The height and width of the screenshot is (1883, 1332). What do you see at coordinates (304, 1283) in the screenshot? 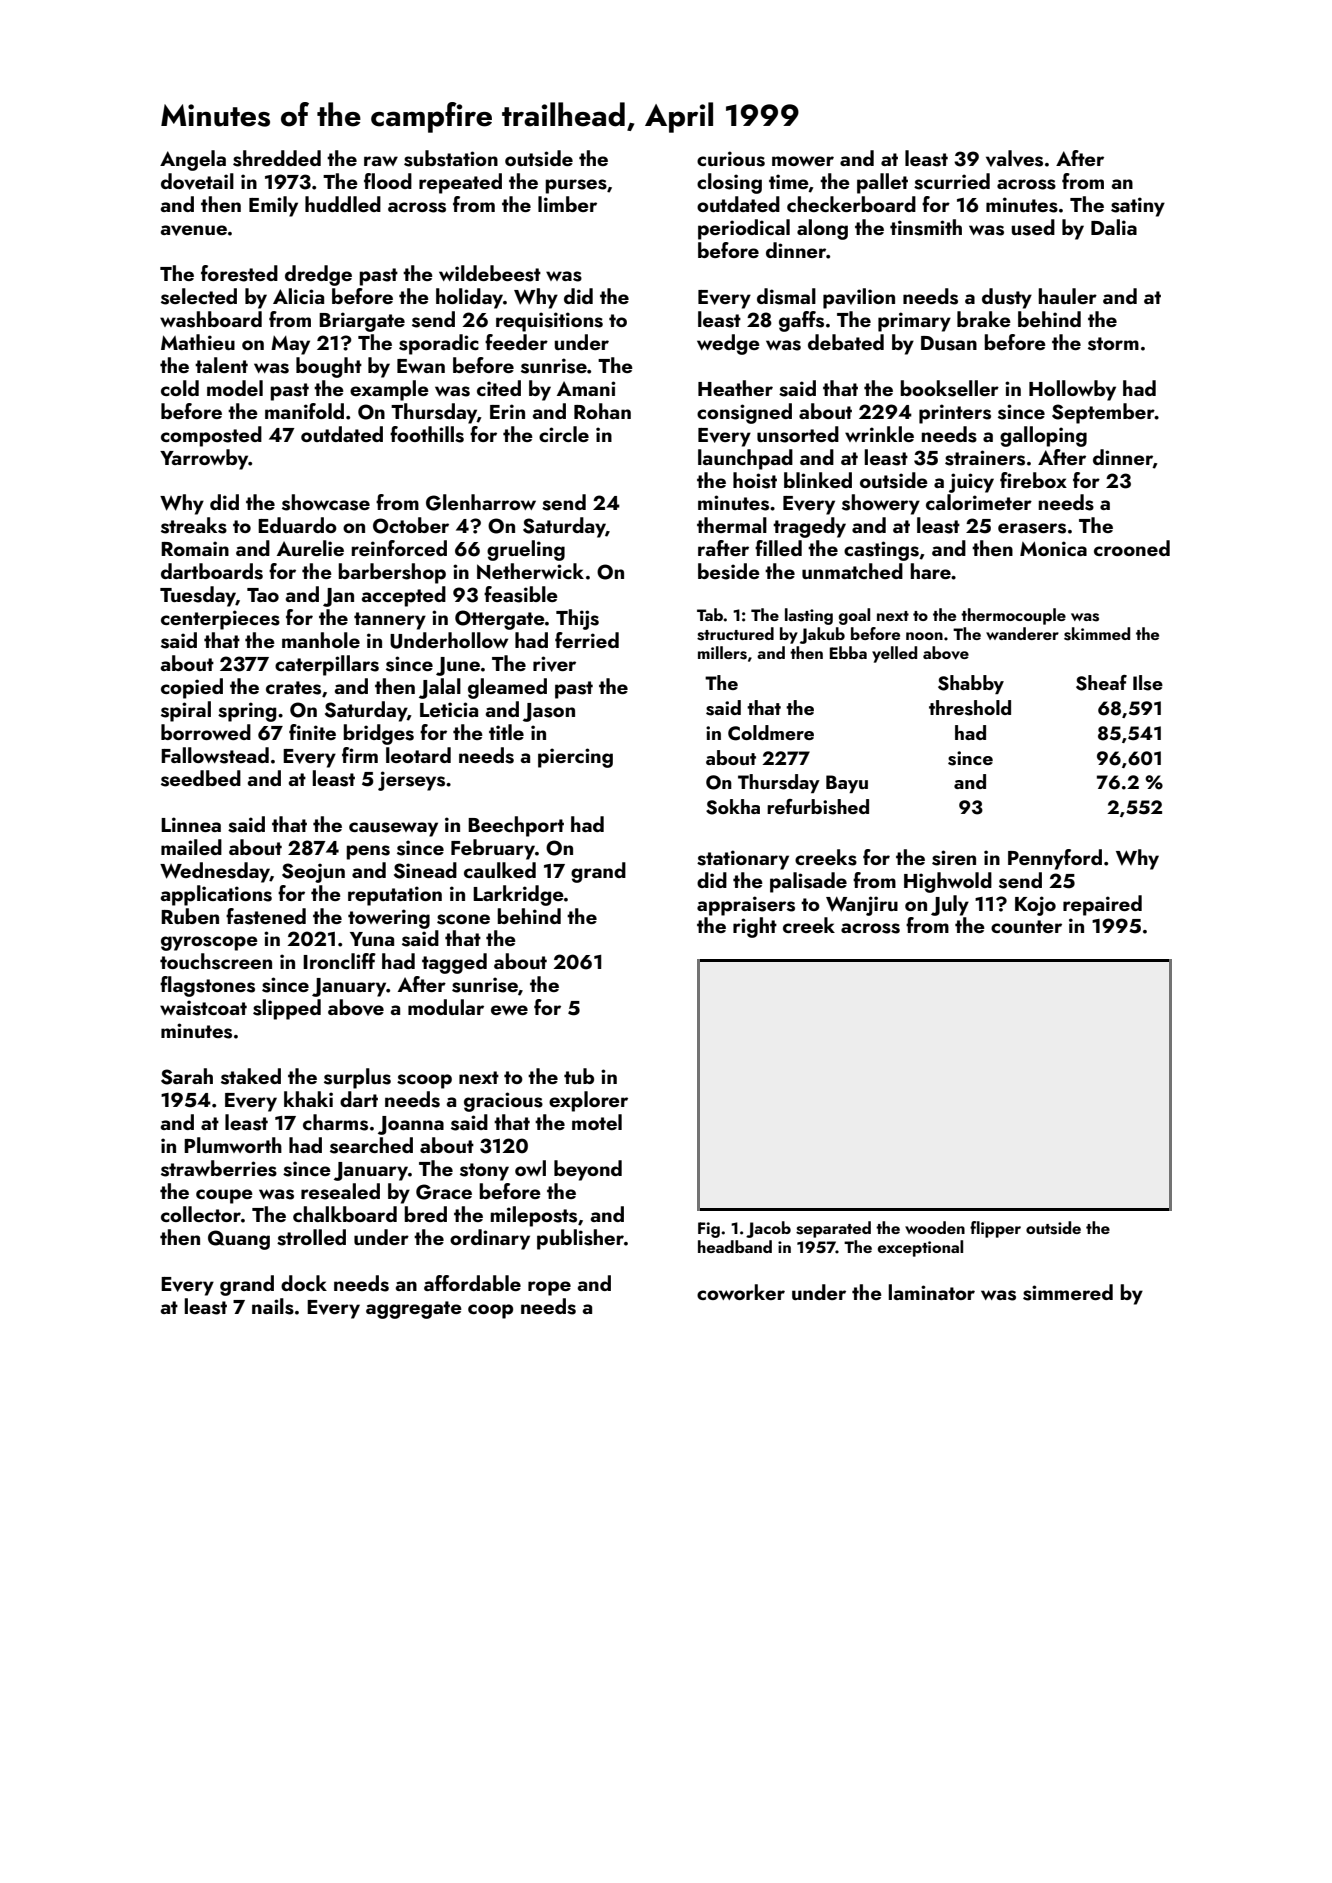
I see `dock` at bounding box center [304, 1283].
